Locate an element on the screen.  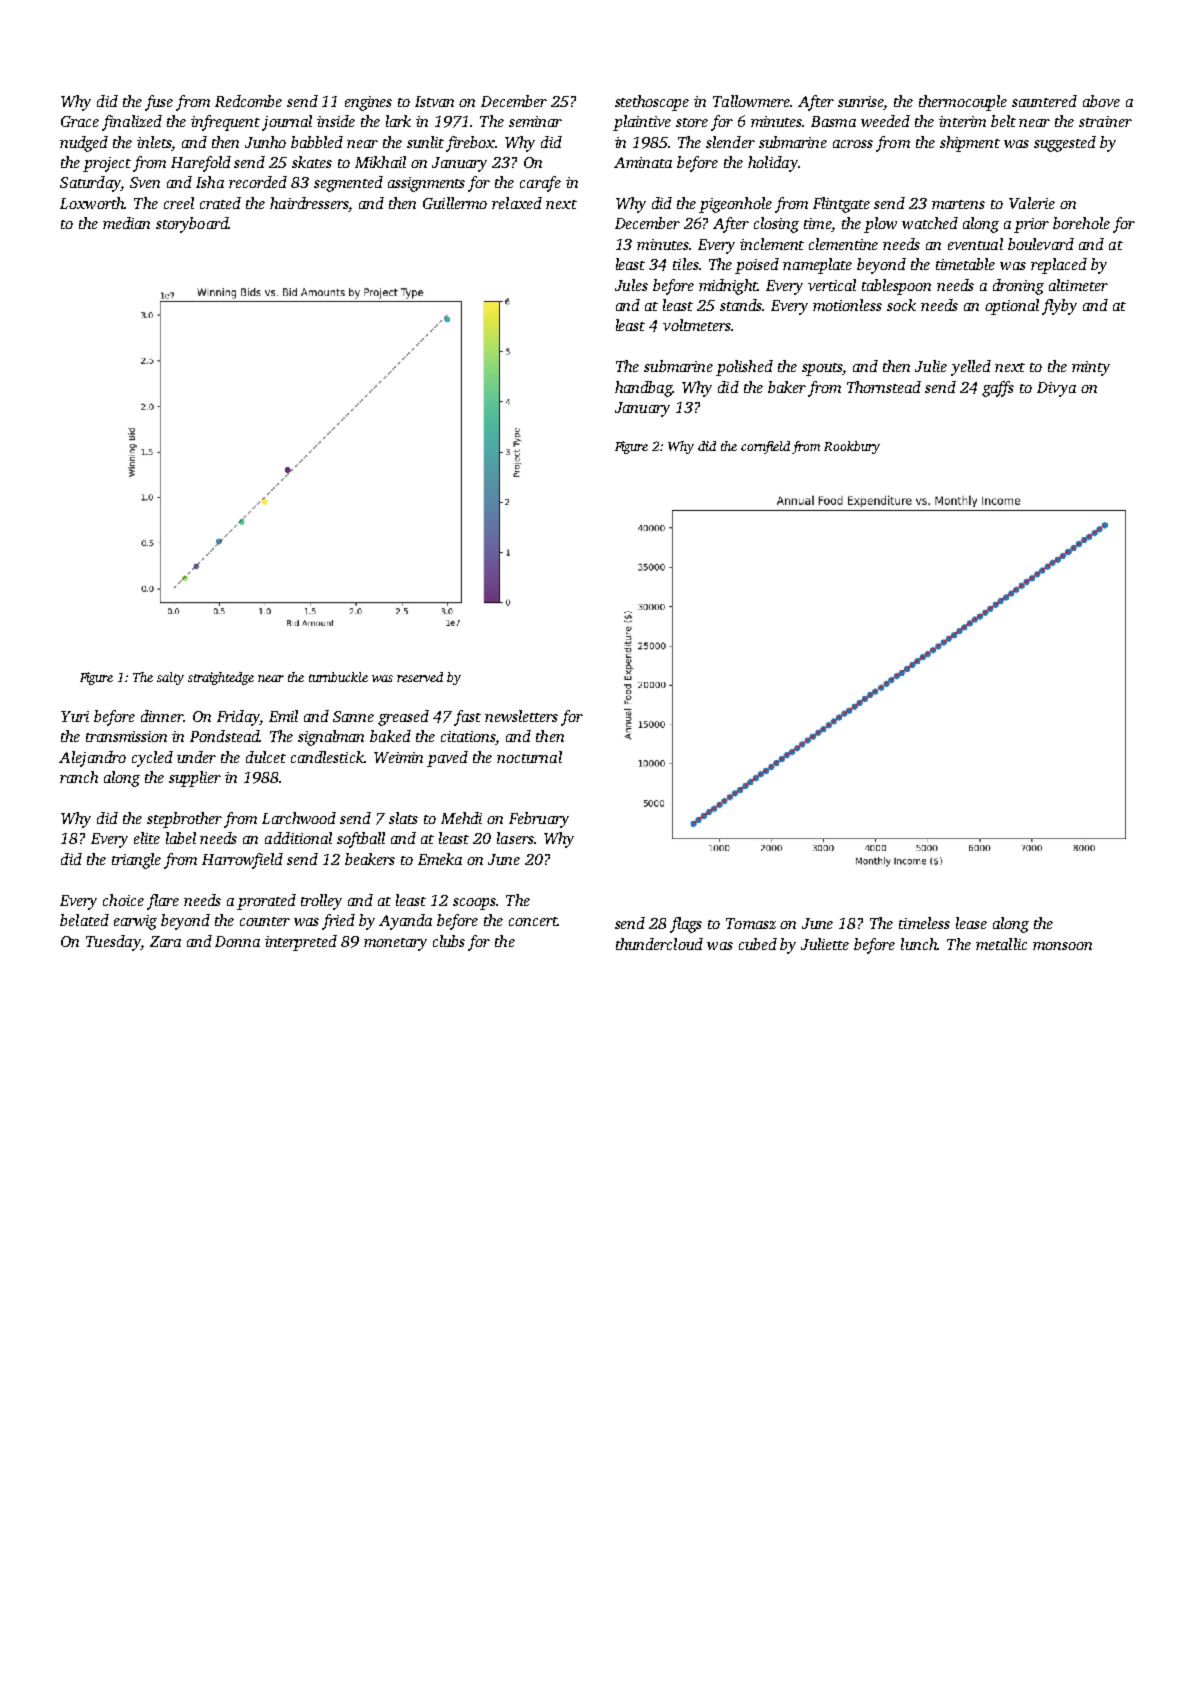
Rookbury is located at coordinates (852, 447).
